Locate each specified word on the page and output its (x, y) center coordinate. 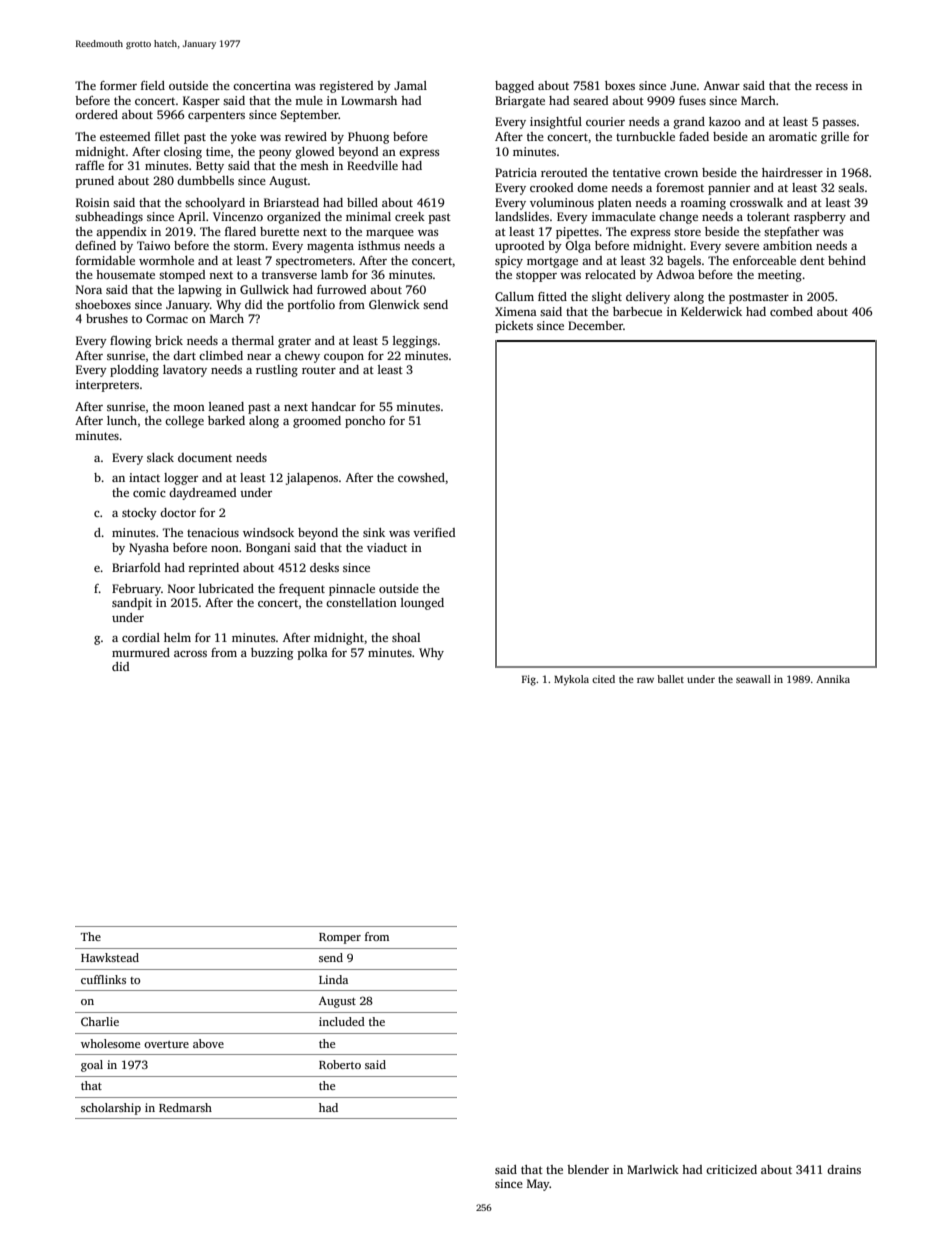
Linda (333, 979)
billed (362, 202)
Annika (833, 679)
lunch (122, 420)
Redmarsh (185, 1107)
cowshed (421, 477)
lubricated (226, 588)
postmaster (759, 298)
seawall (753, 679)
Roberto (340, 1064)
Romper (340, 938)
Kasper (201, 102)
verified (434, 532)
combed (791, 311)
